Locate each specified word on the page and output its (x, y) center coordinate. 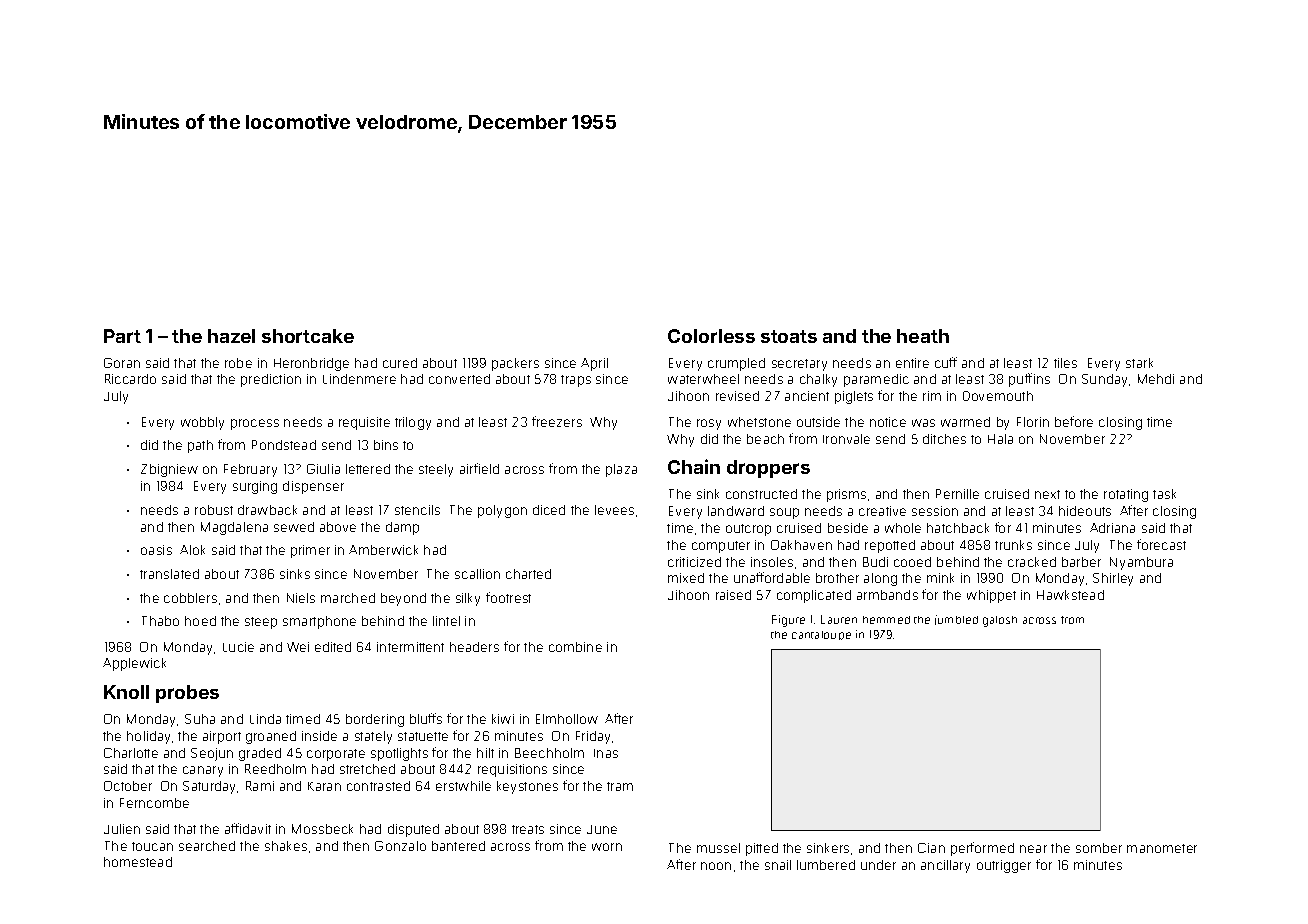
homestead (138, 862)
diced (549, 510)
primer (310, 551)
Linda (265, 719)
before (1074, 421)
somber (1099, 848)
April (594, 364)
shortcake (308, 336)
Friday (593, 737)
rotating (1126, 495)
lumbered (826, 865)
